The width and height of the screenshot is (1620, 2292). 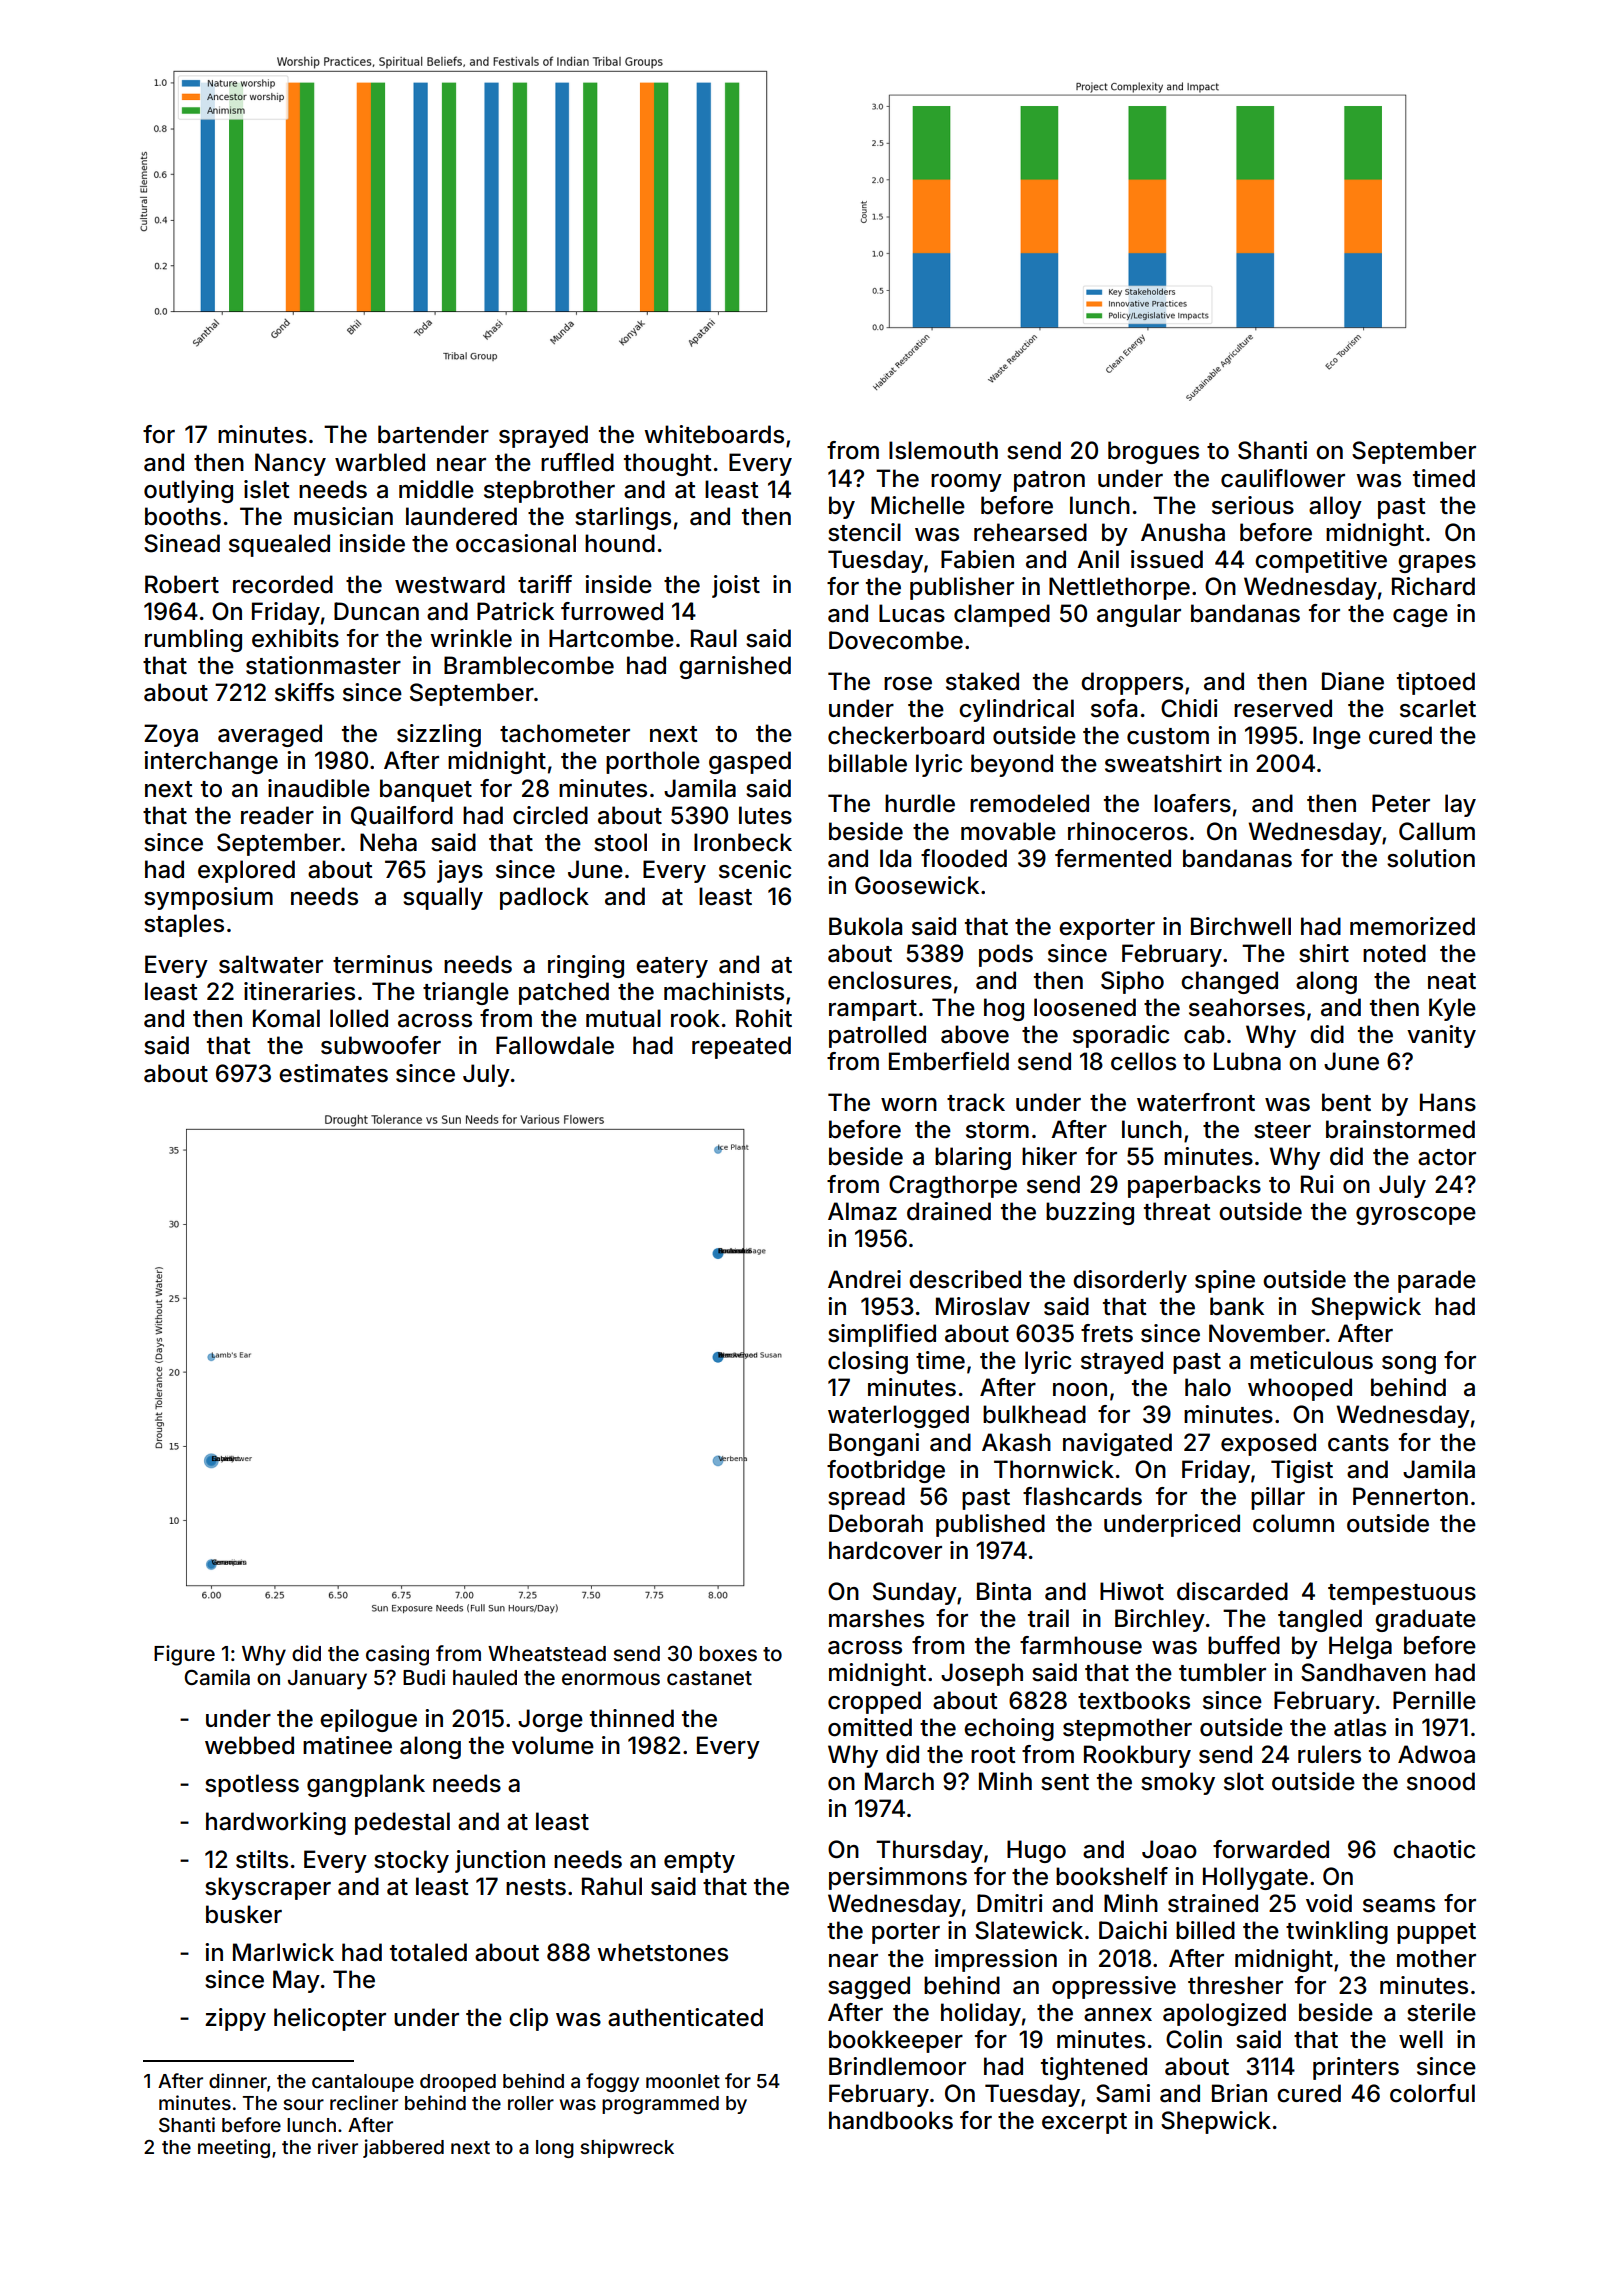 What do you see at coordinates (1402, 1594) in the screenshot?
I see `tempestuous` at bounding box center [1402, 1594].
